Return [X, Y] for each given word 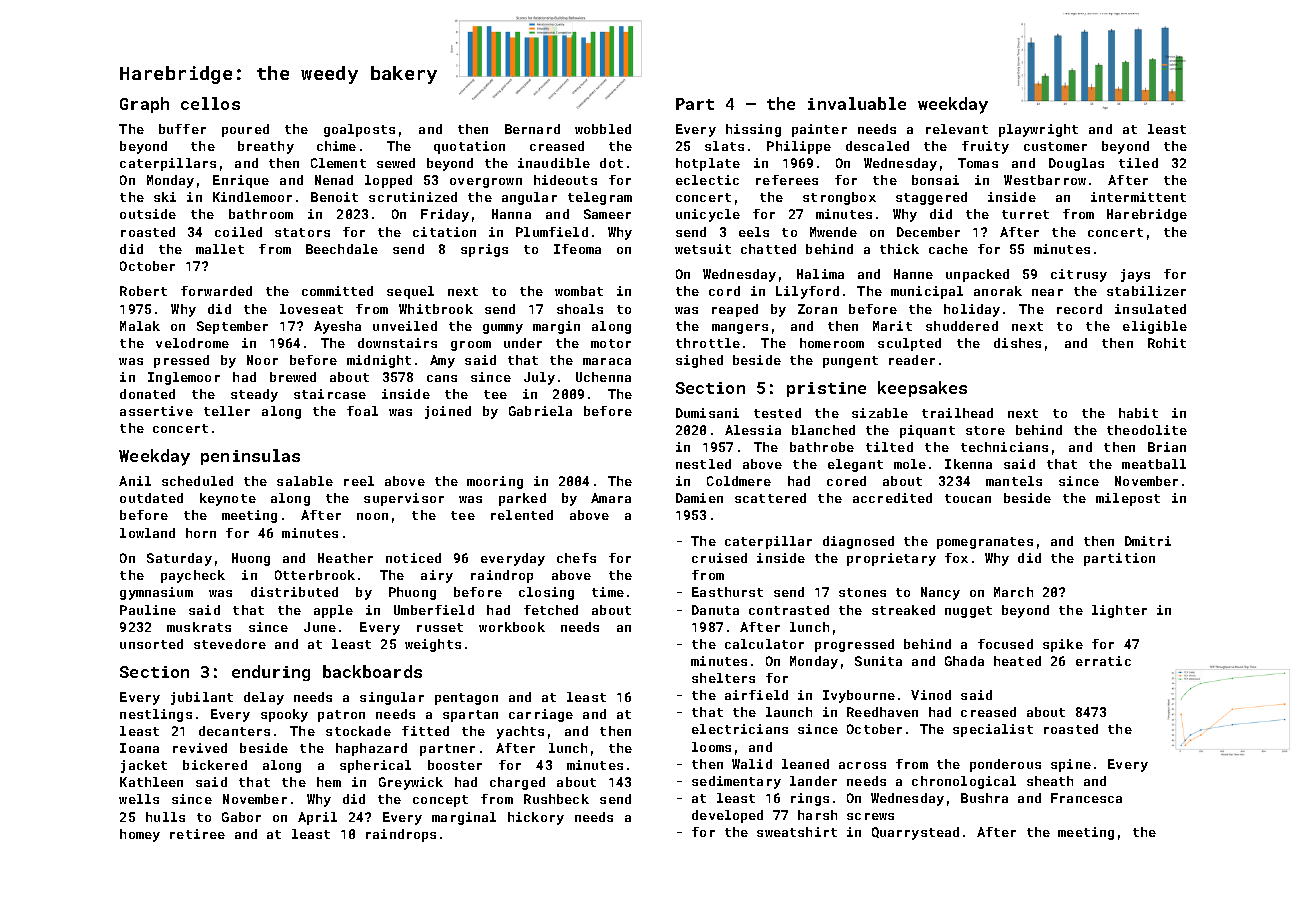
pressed [181, 361]
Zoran [817, 309]
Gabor [241, 817]
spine [1071, 765]
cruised [719, 558]
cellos [210, 103]
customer [1055, 146]
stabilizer [1146, 291]
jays [1135, 275]
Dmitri [1148, 541]
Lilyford [807, 292]
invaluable [857, 103]
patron [341, 716]
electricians [740, 729]
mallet [220, 249]
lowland [147, 533]
